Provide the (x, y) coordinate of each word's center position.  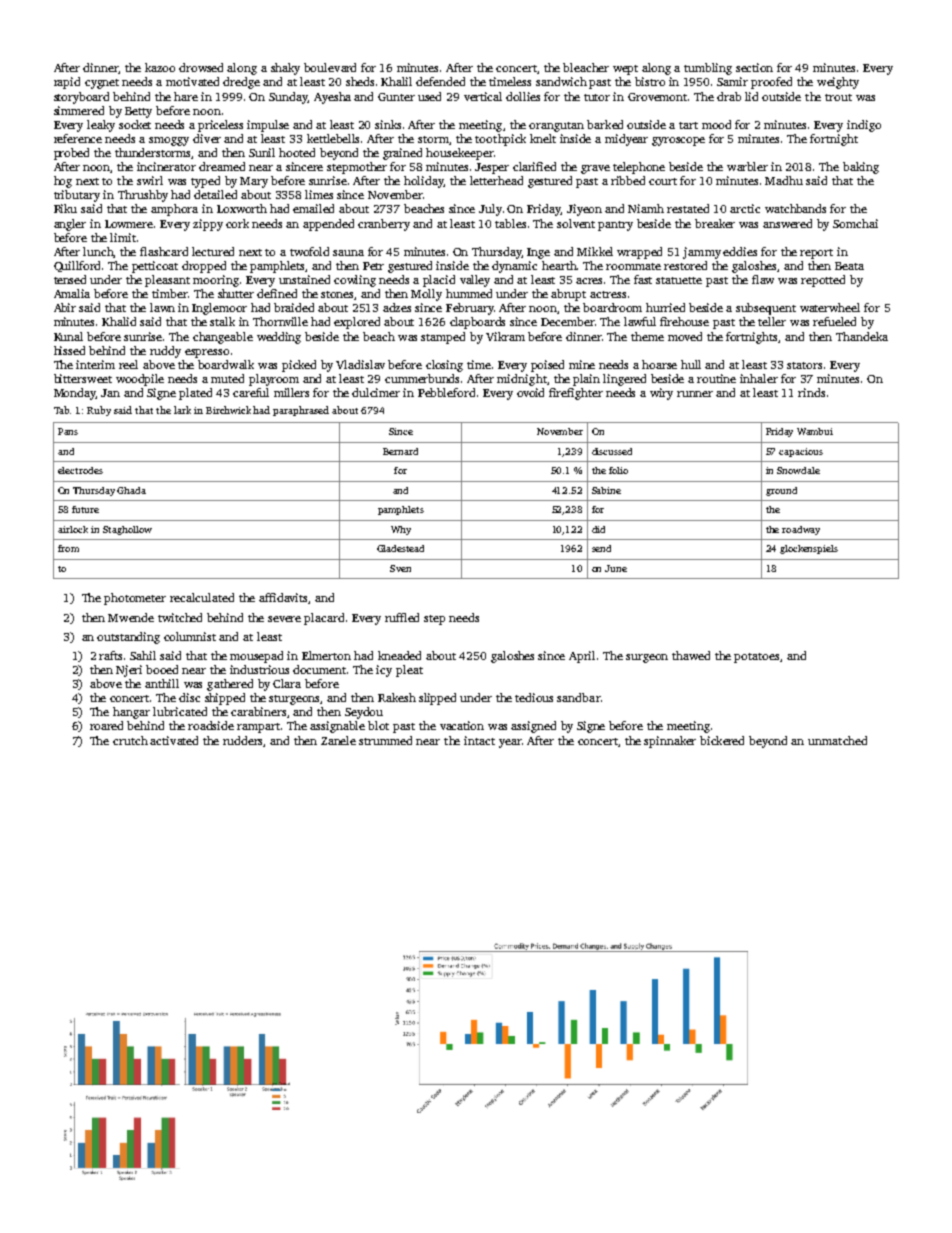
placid (439, 281)
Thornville (280, 321)
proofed (771, 83)
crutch (130, 740)
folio (618, 470)
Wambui (815, 431)
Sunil (262, 152)
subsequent (766, 309)
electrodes (80, 470)
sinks (388, 124)
